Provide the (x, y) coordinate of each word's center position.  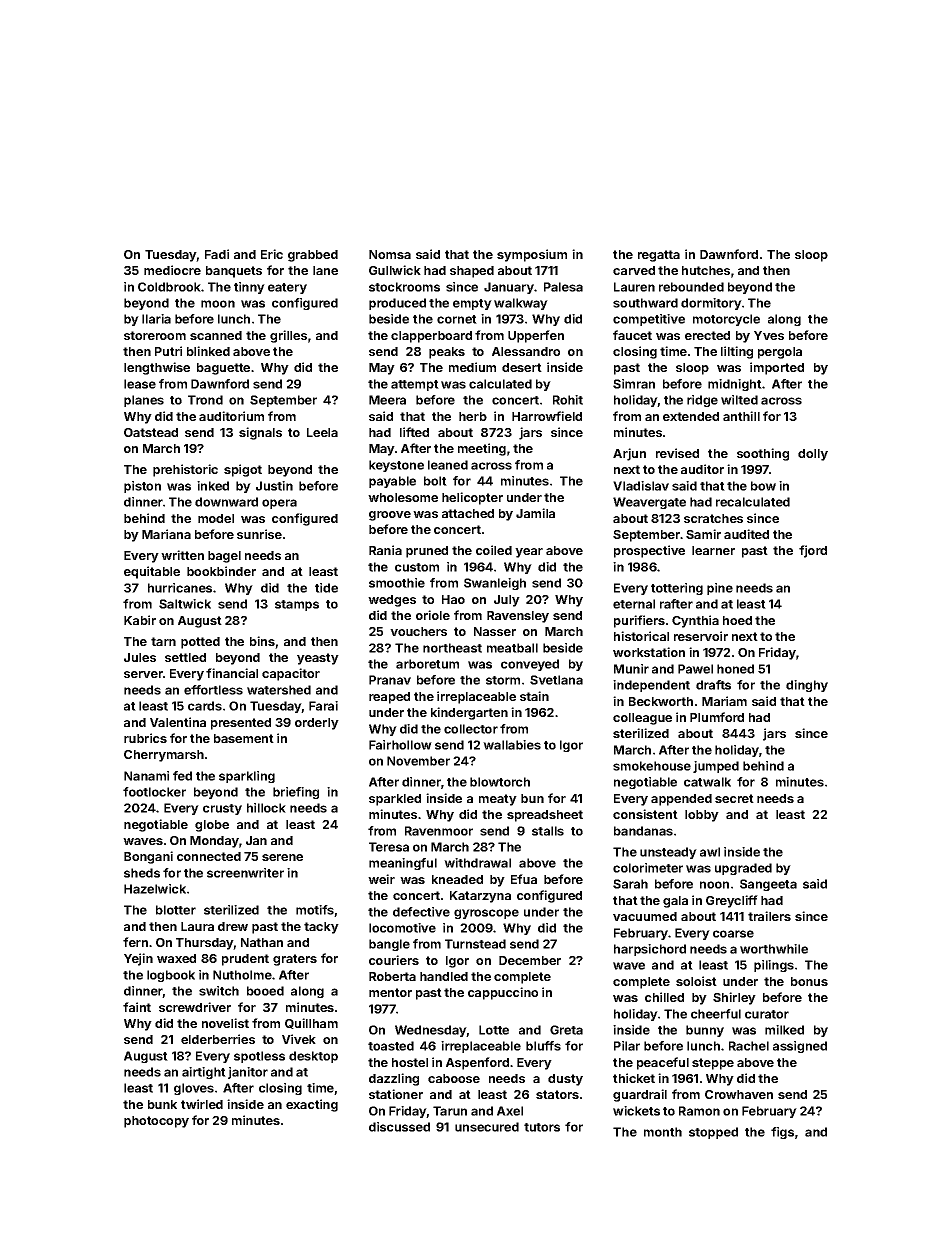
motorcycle (726, 320)
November (418, 761)
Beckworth (661, 701)
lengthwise (157, 368)
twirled (202, 1104)
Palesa (563, 287)
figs (782, 1133)
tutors (542, 1127)
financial (232, 673)
